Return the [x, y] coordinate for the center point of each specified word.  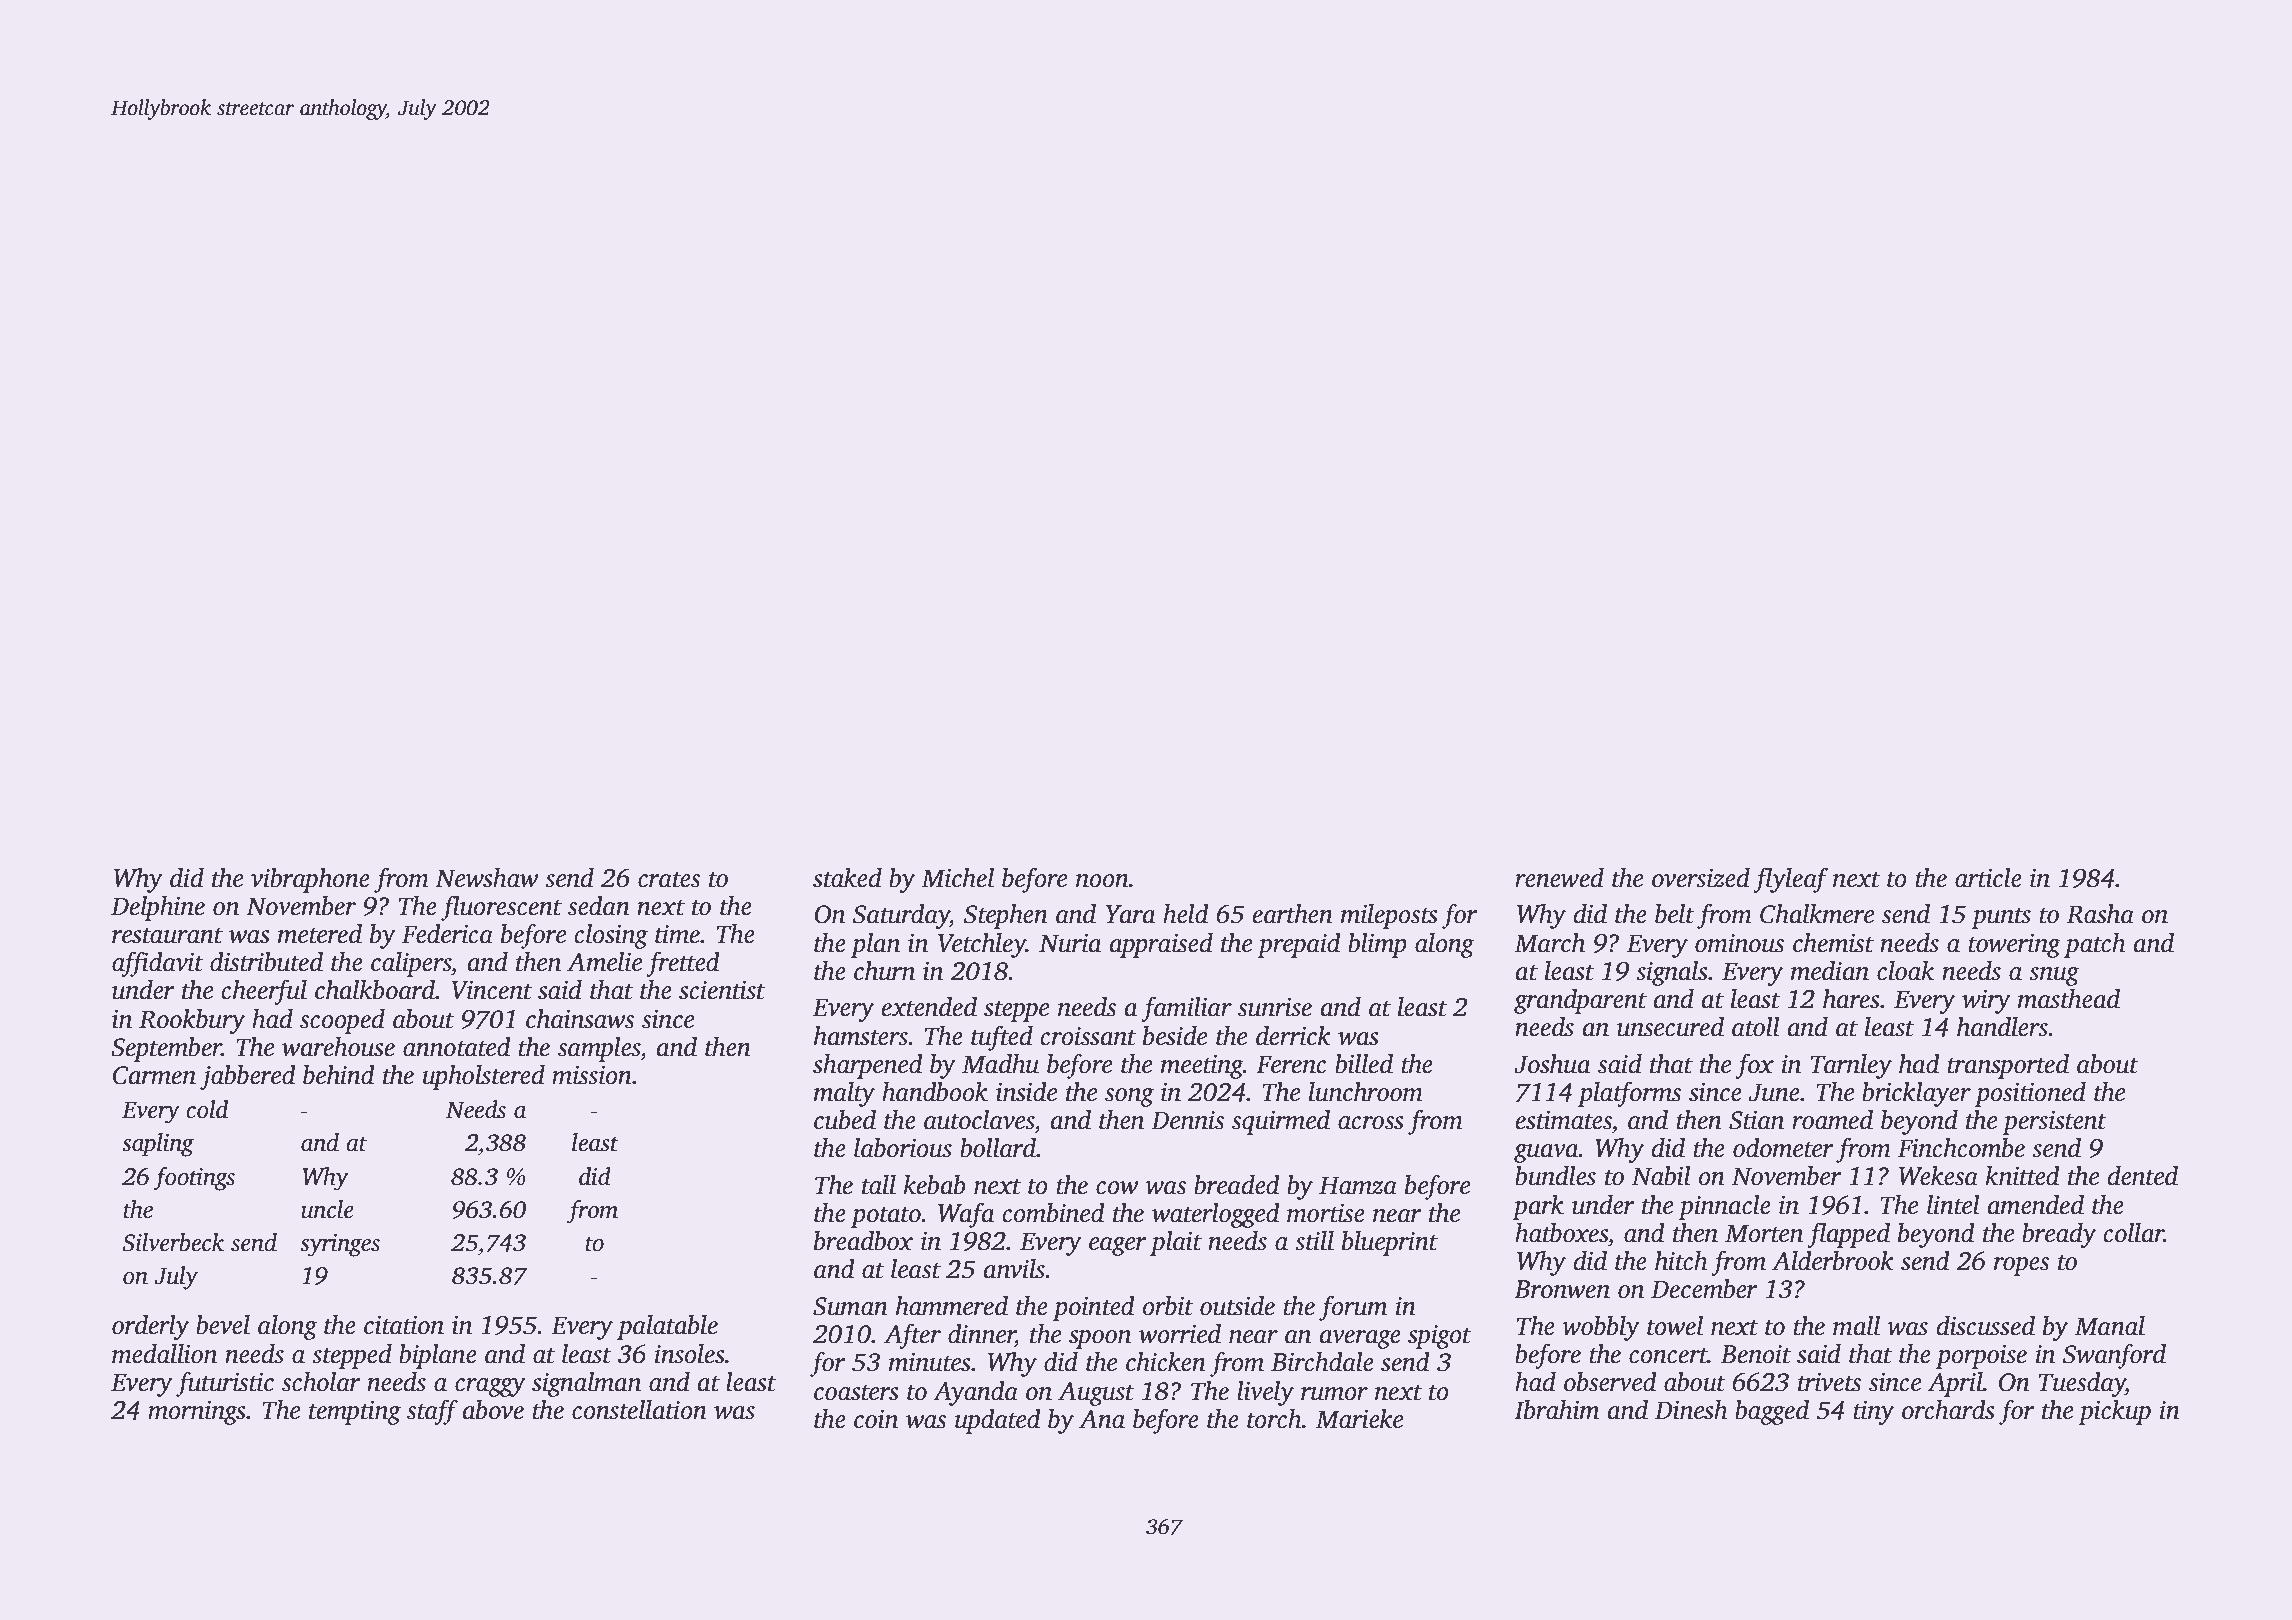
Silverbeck [173, 1242]
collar [2133, 1233]
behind [339, 1075]
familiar [1186, 1009]
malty [844, 1094]
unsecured [1670, 1027]
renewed [1559, 878]
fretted [683, 964]
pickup [2114, 1412]
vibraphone [310, 880]
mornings [197, 1413]
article [1988, 878]
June [1774, 1092]
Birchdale [1322, 1362]
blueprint [1390, 1243]
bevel [223, 1325]
